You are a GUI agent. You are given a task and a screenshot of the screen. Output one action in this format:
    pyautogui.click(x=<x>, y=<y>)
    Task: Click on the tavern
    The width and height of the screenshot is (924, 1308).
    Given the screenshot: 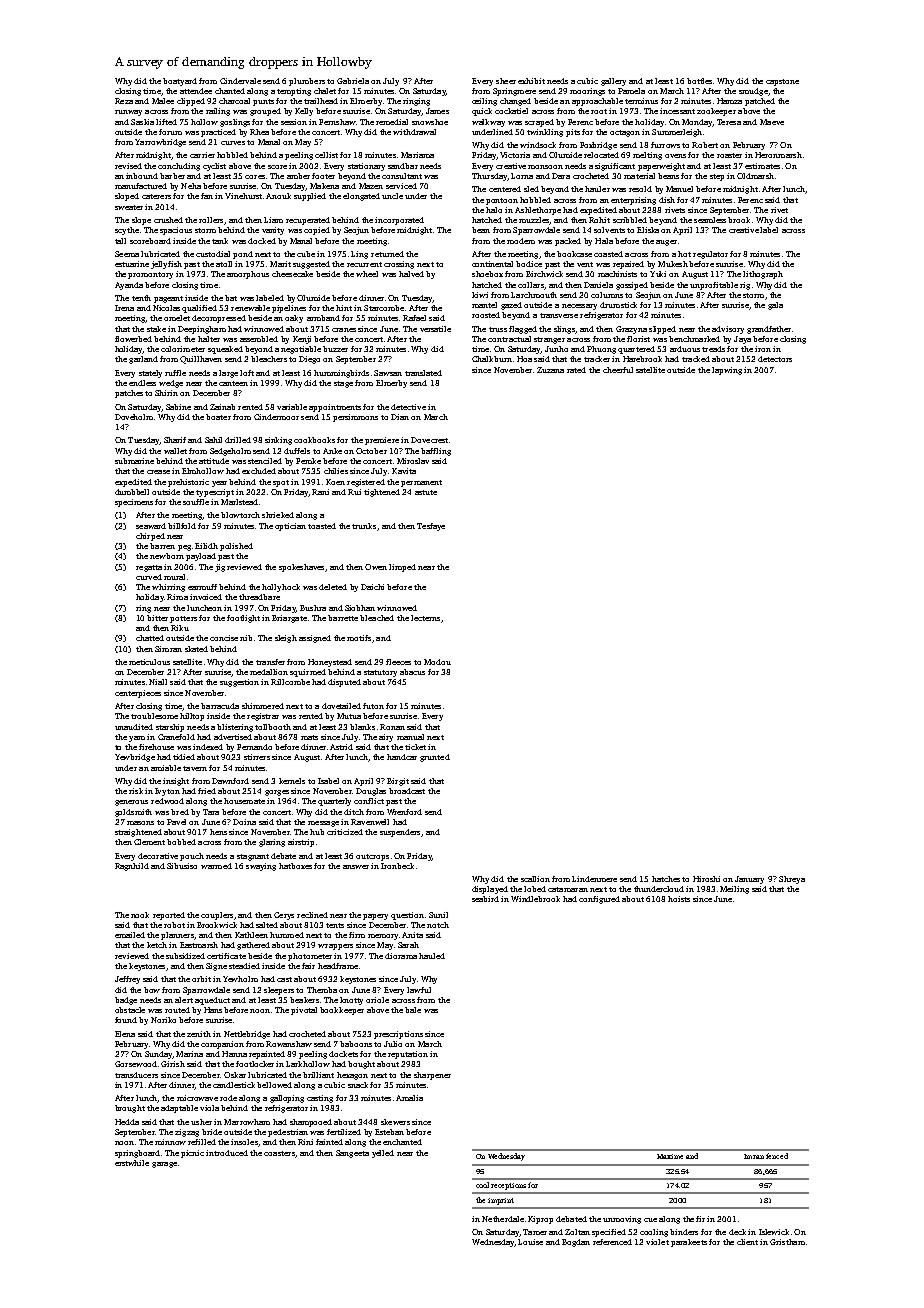 What is the action you would take?
    pyautogui.click(x=195, y=768)
